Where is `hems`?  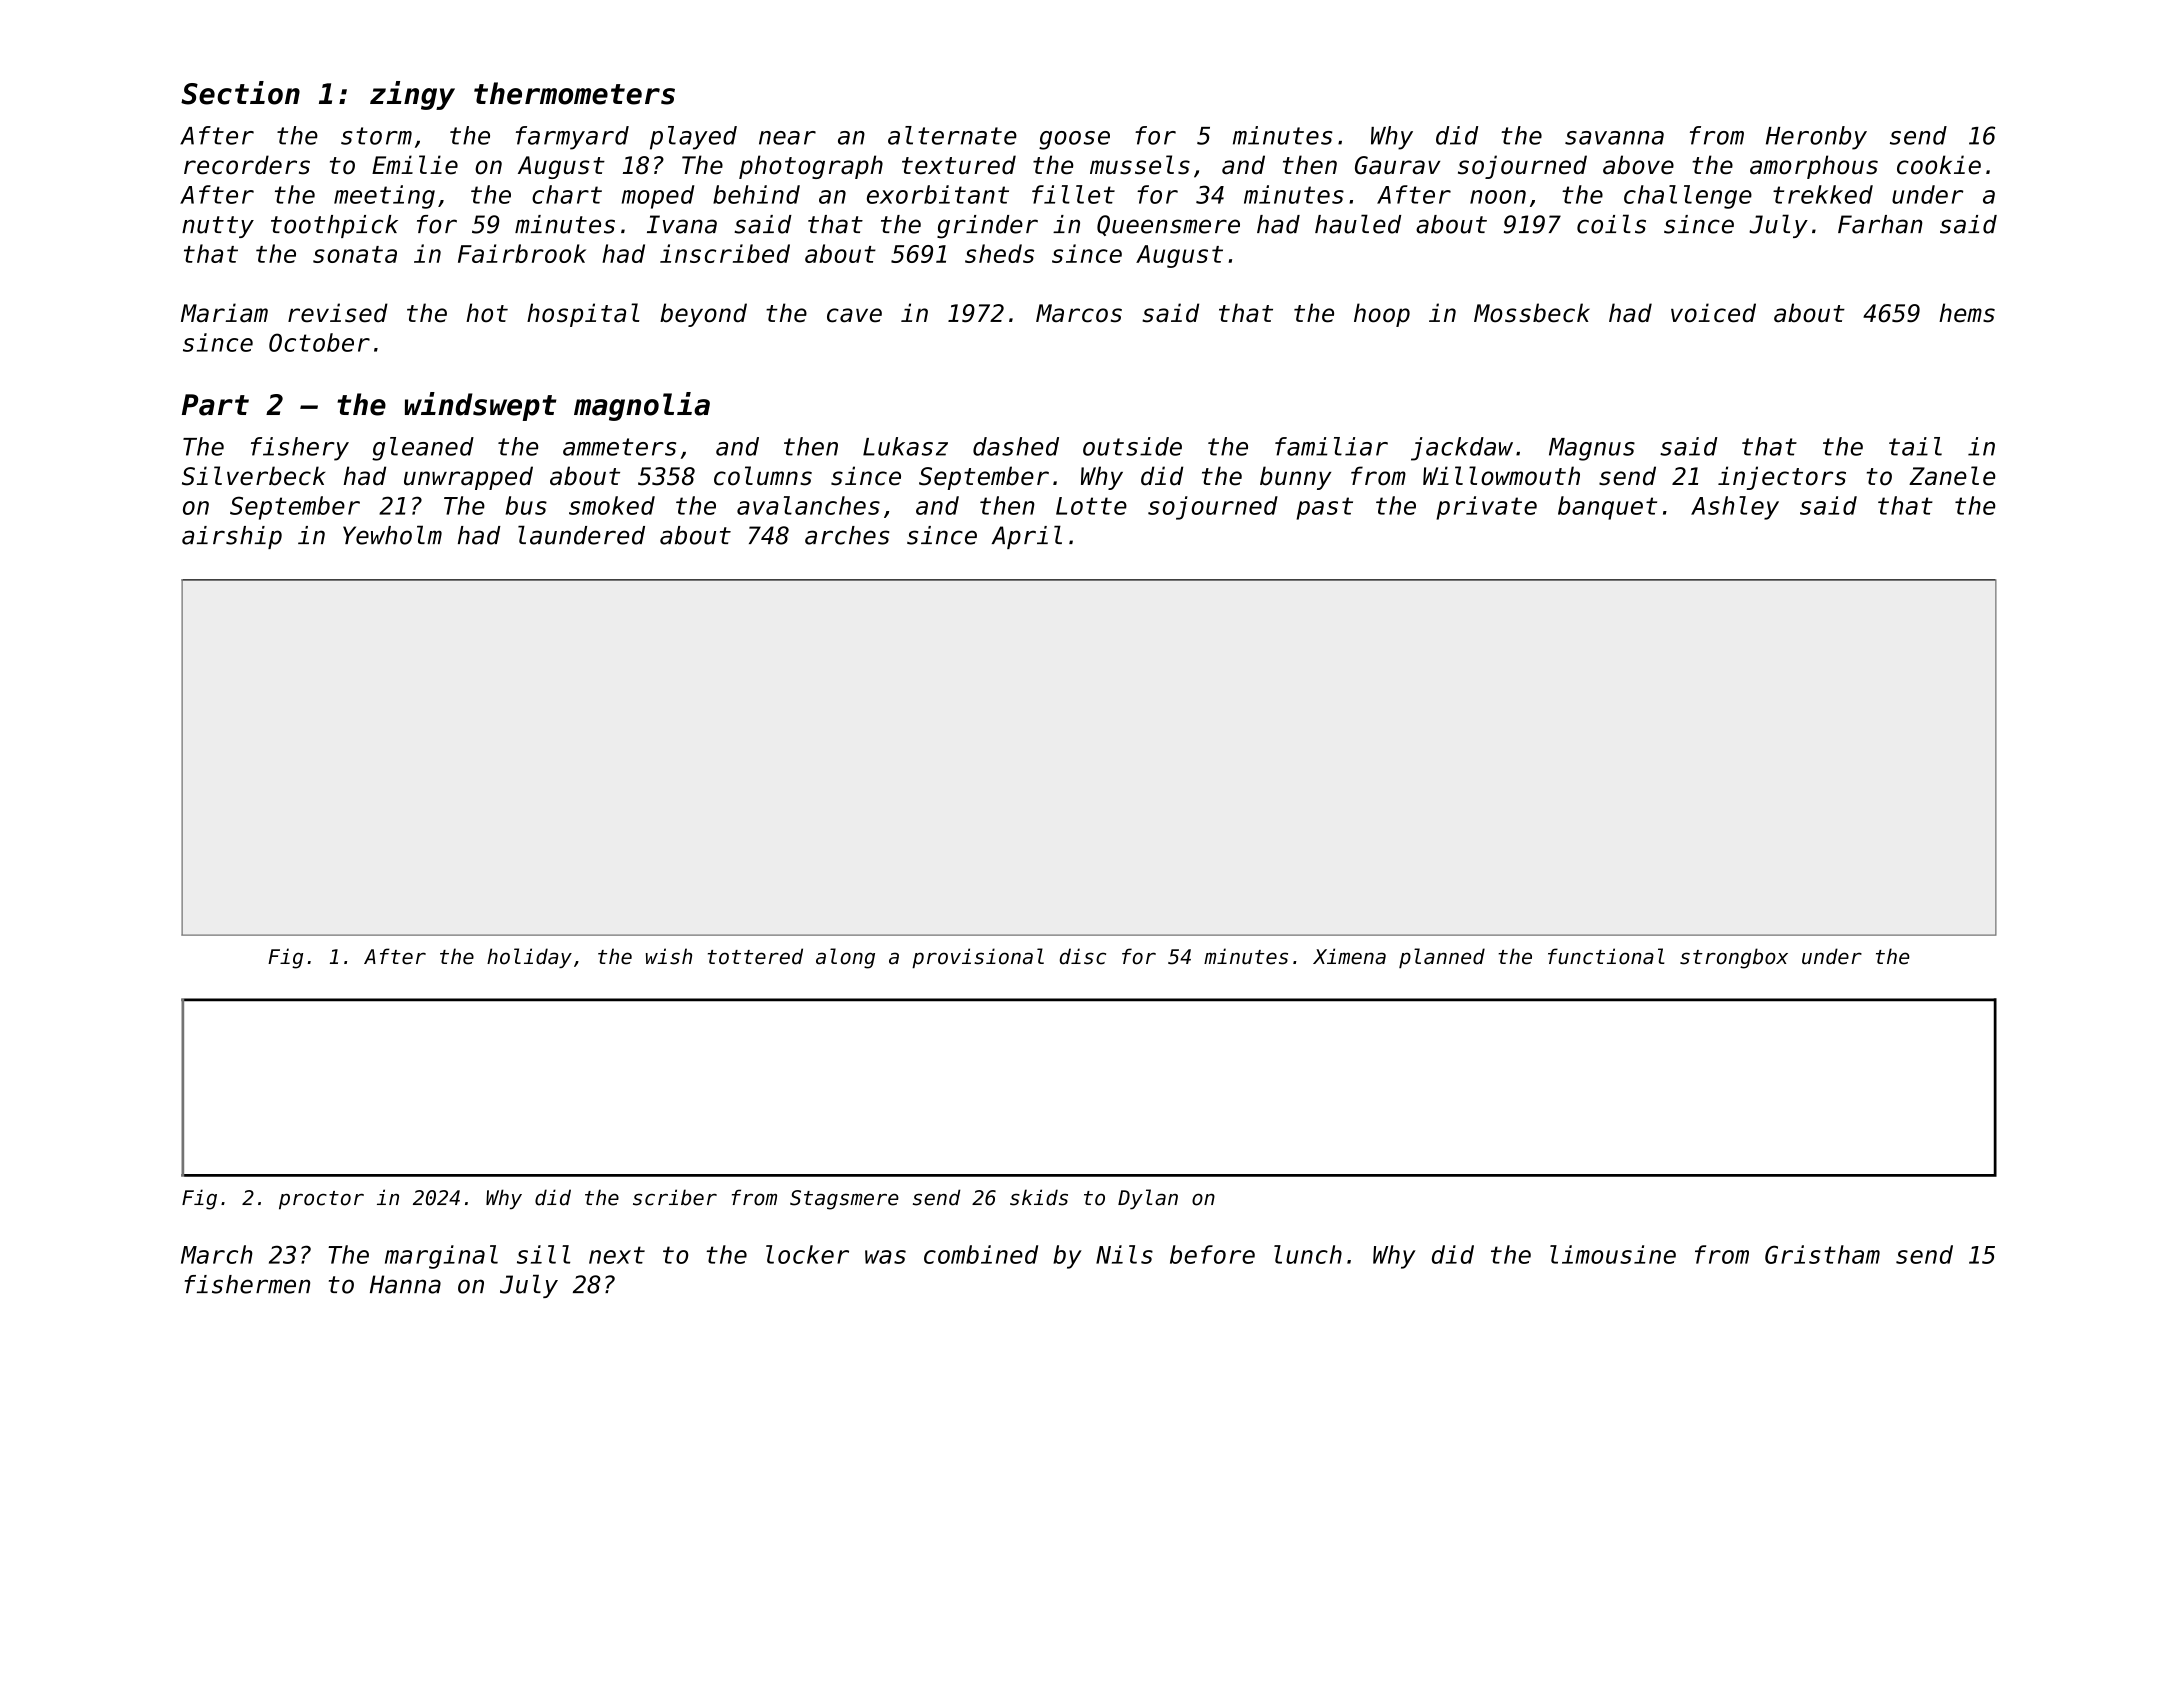 hems is located at coordinates (1967, 313).
